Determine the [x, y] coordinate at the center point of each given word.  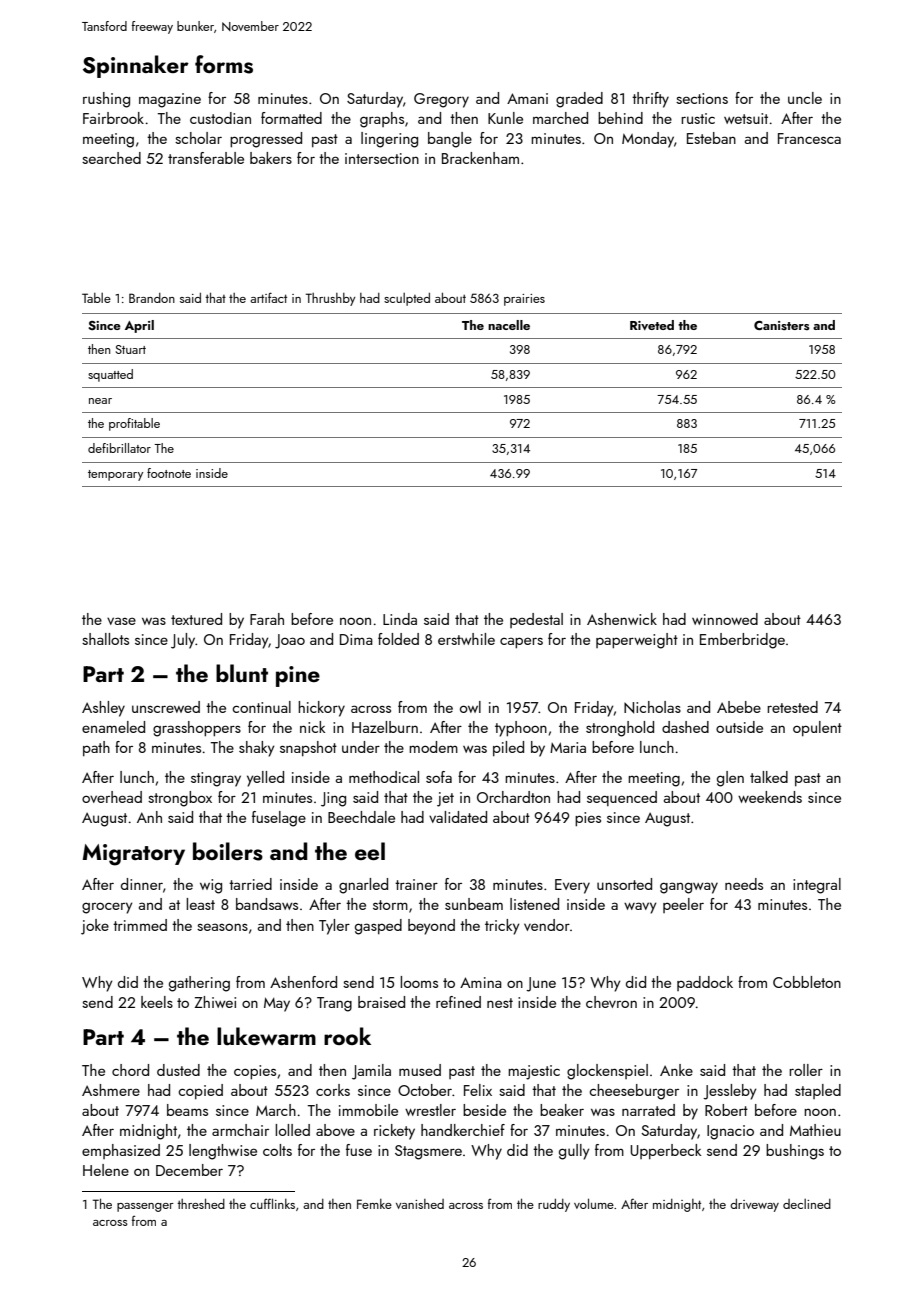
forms [224, 64]
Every [572, 886]
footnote [169, 473]
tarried [250, 884]
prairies [524, 300]
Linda [400, 619]
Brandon [152, 298]
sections [702, 98]
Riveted [652, 325]
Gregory [441, 100]
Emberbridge [742, 641]
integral [817, 886]
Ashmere [111, 1090]
